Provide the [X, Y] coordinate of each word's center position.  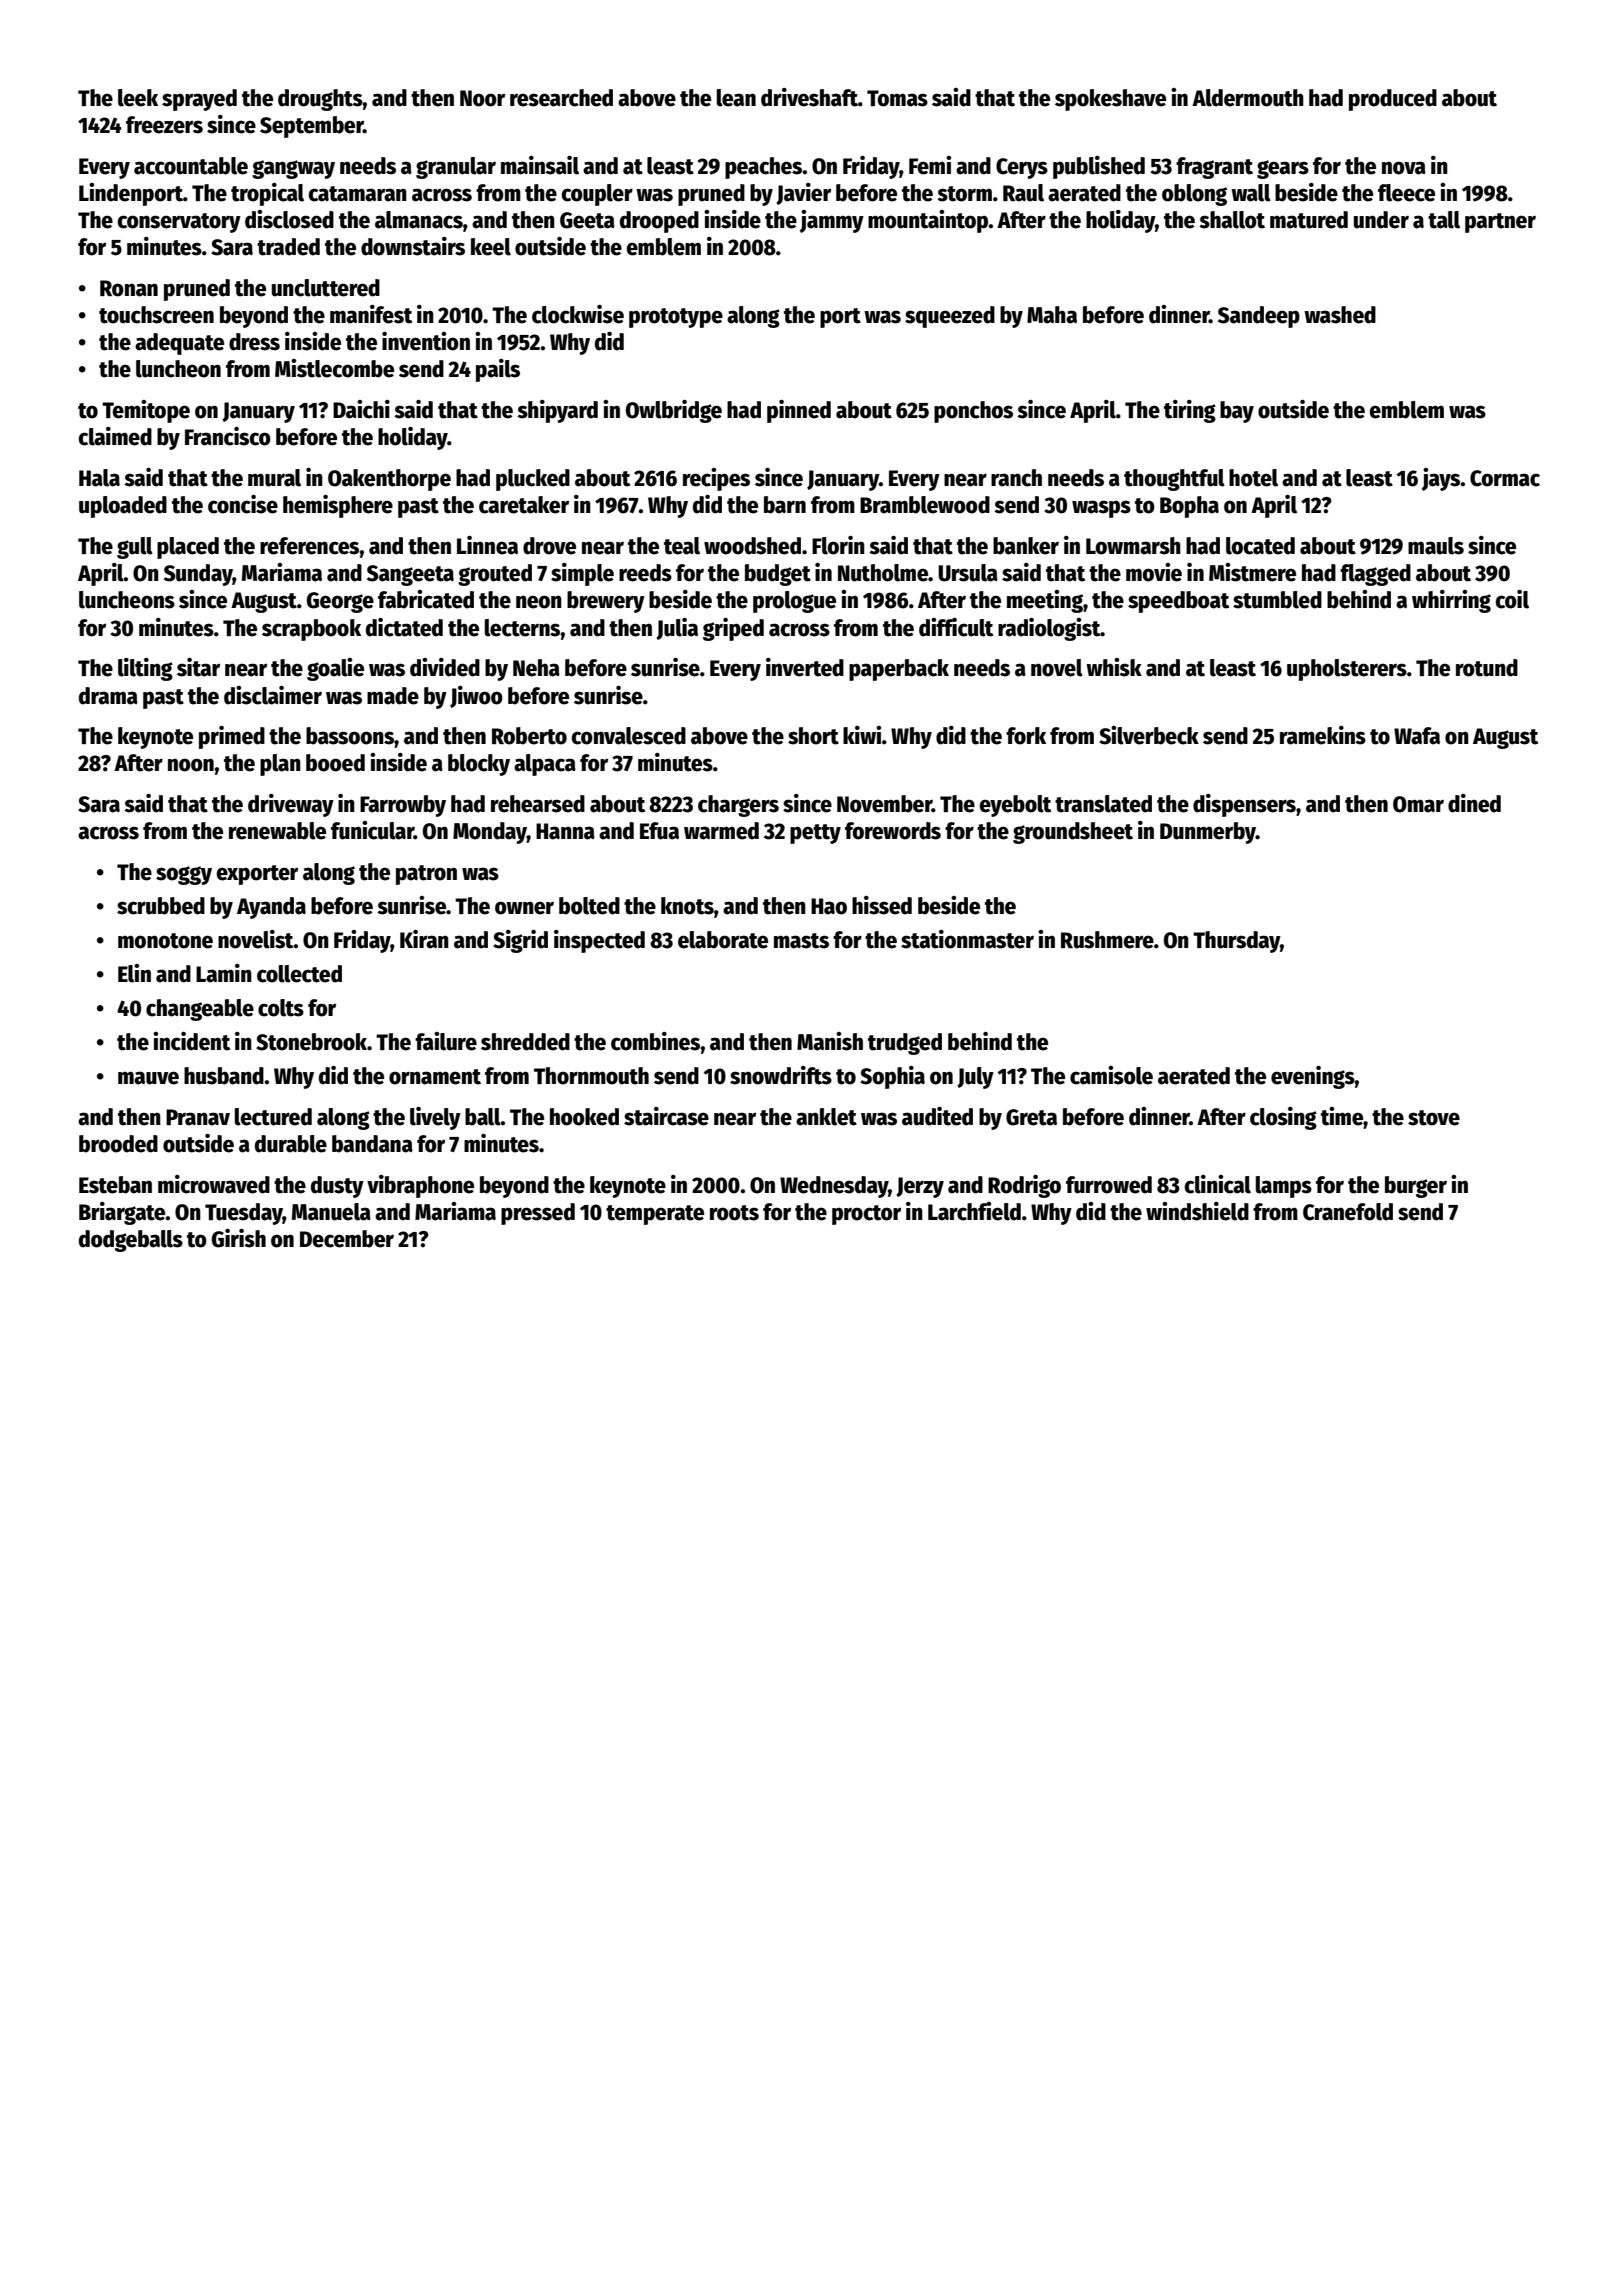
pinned [799, 411]
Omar [1418, 804]
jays [1441, 479]
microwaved [214, 1184]
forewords [893, 831]
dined [1474, 803]
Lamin [224, 973]
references [310, 546]
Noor [482, 98]
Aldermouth [1248, 98]
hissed [882, 905]
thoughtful [1174, 480]
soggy [184, 875]
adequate [179, 344]
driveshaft [809, 97]
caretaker [524, 505]
